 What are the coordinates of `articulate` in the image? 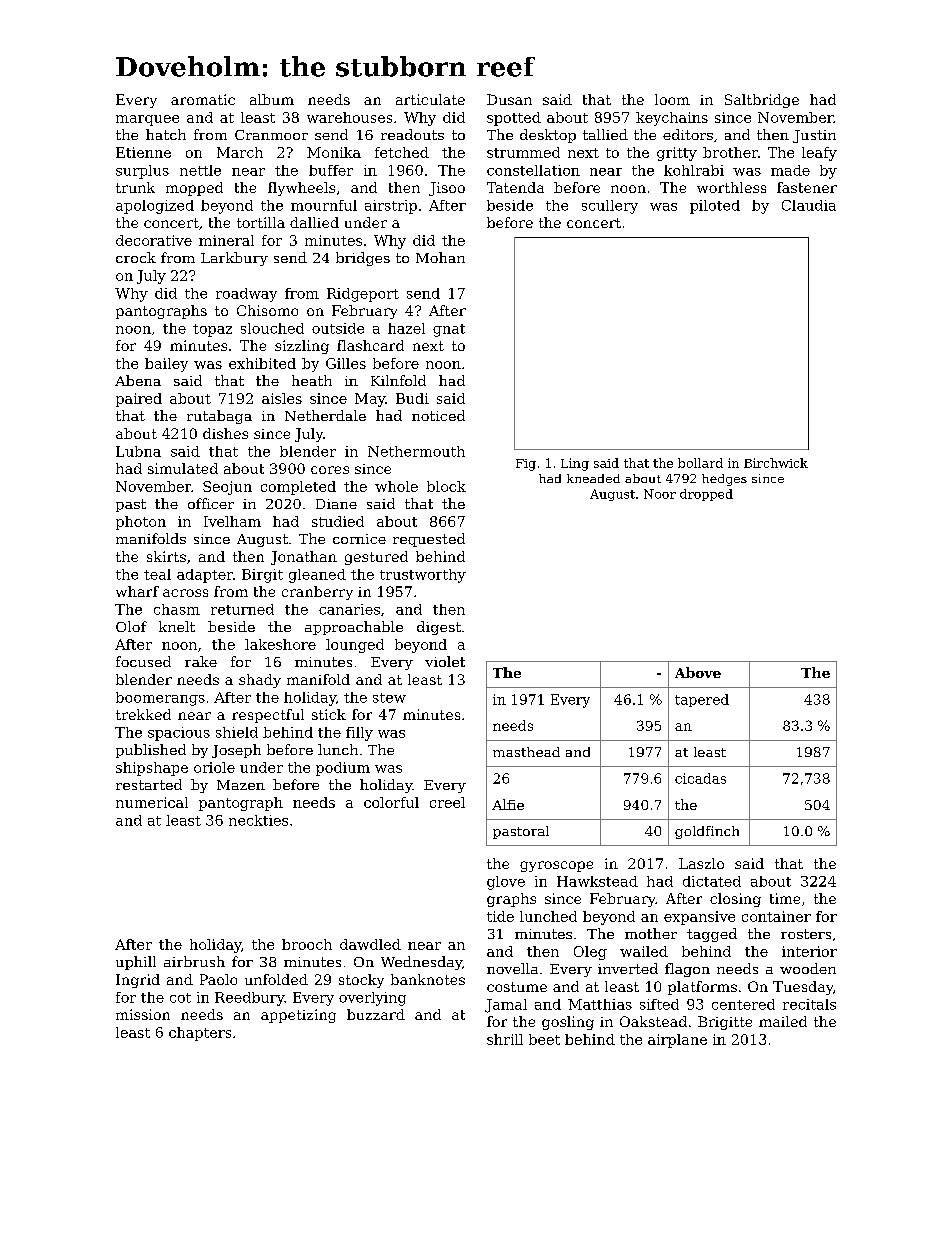 It's located at (430, 99).
